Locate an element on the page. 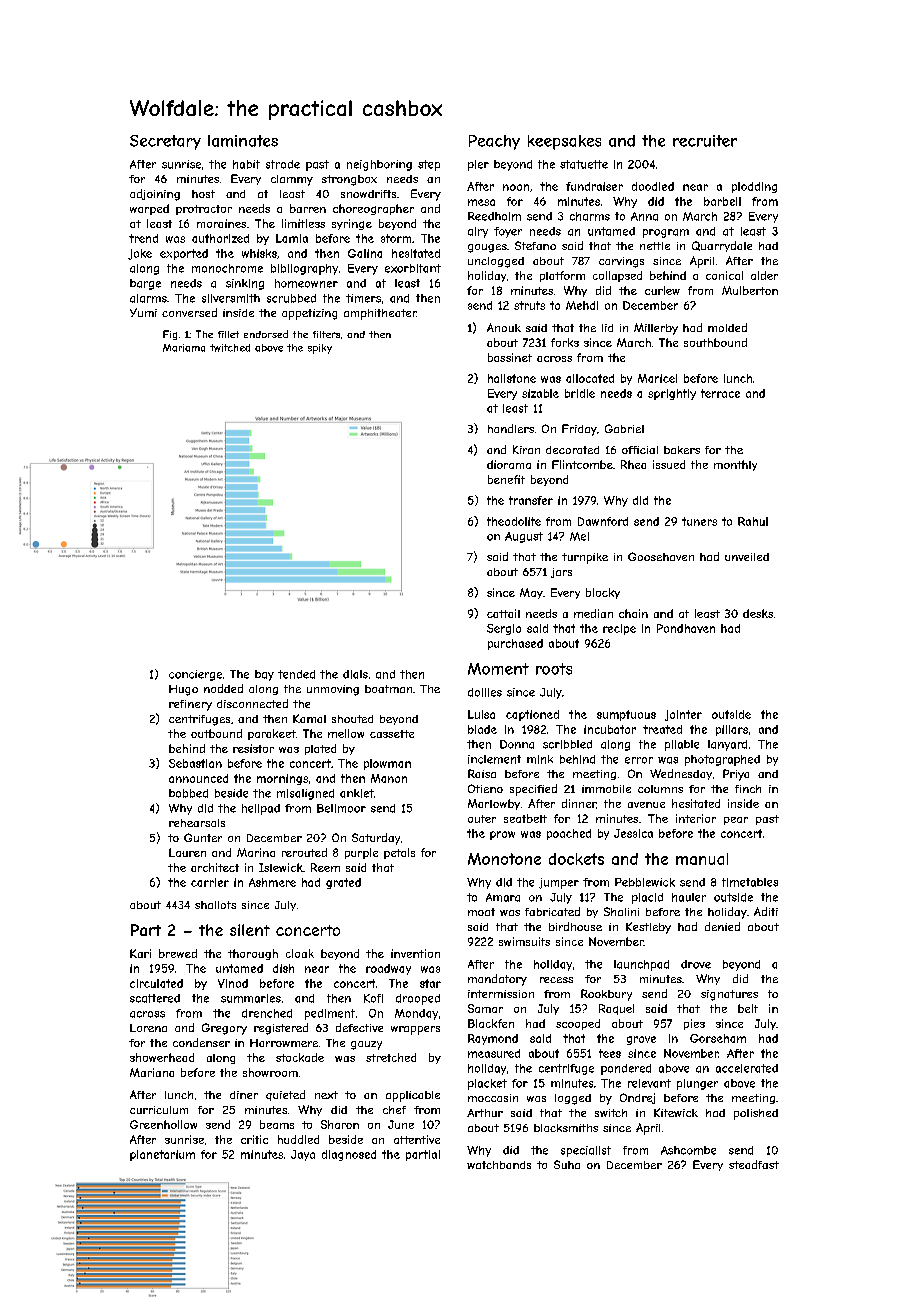 This page has height=1316, width=908. mandatory is located at coordinates (497, 980).
